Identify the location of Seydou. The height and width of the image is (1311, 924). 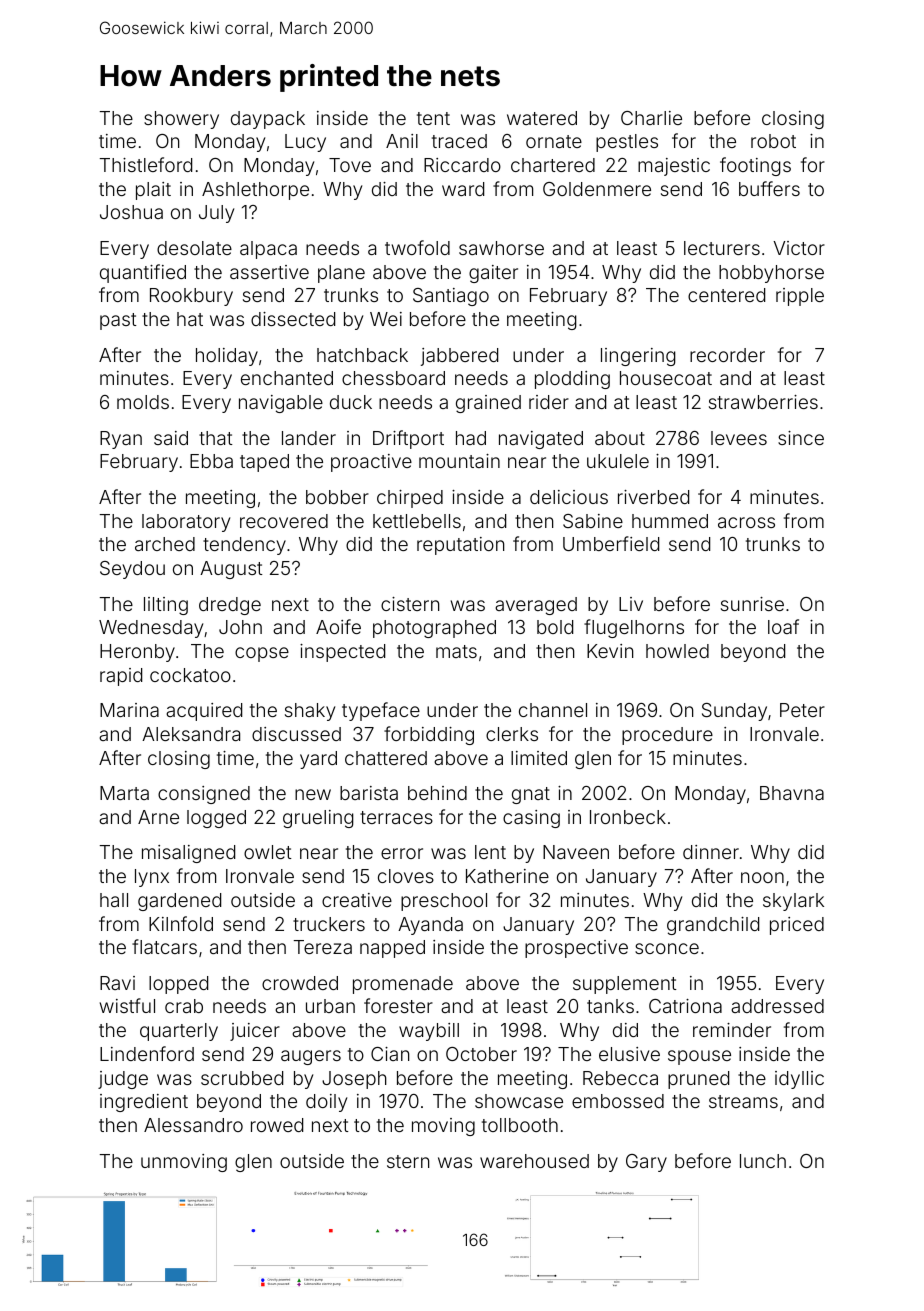
(132, 570).
